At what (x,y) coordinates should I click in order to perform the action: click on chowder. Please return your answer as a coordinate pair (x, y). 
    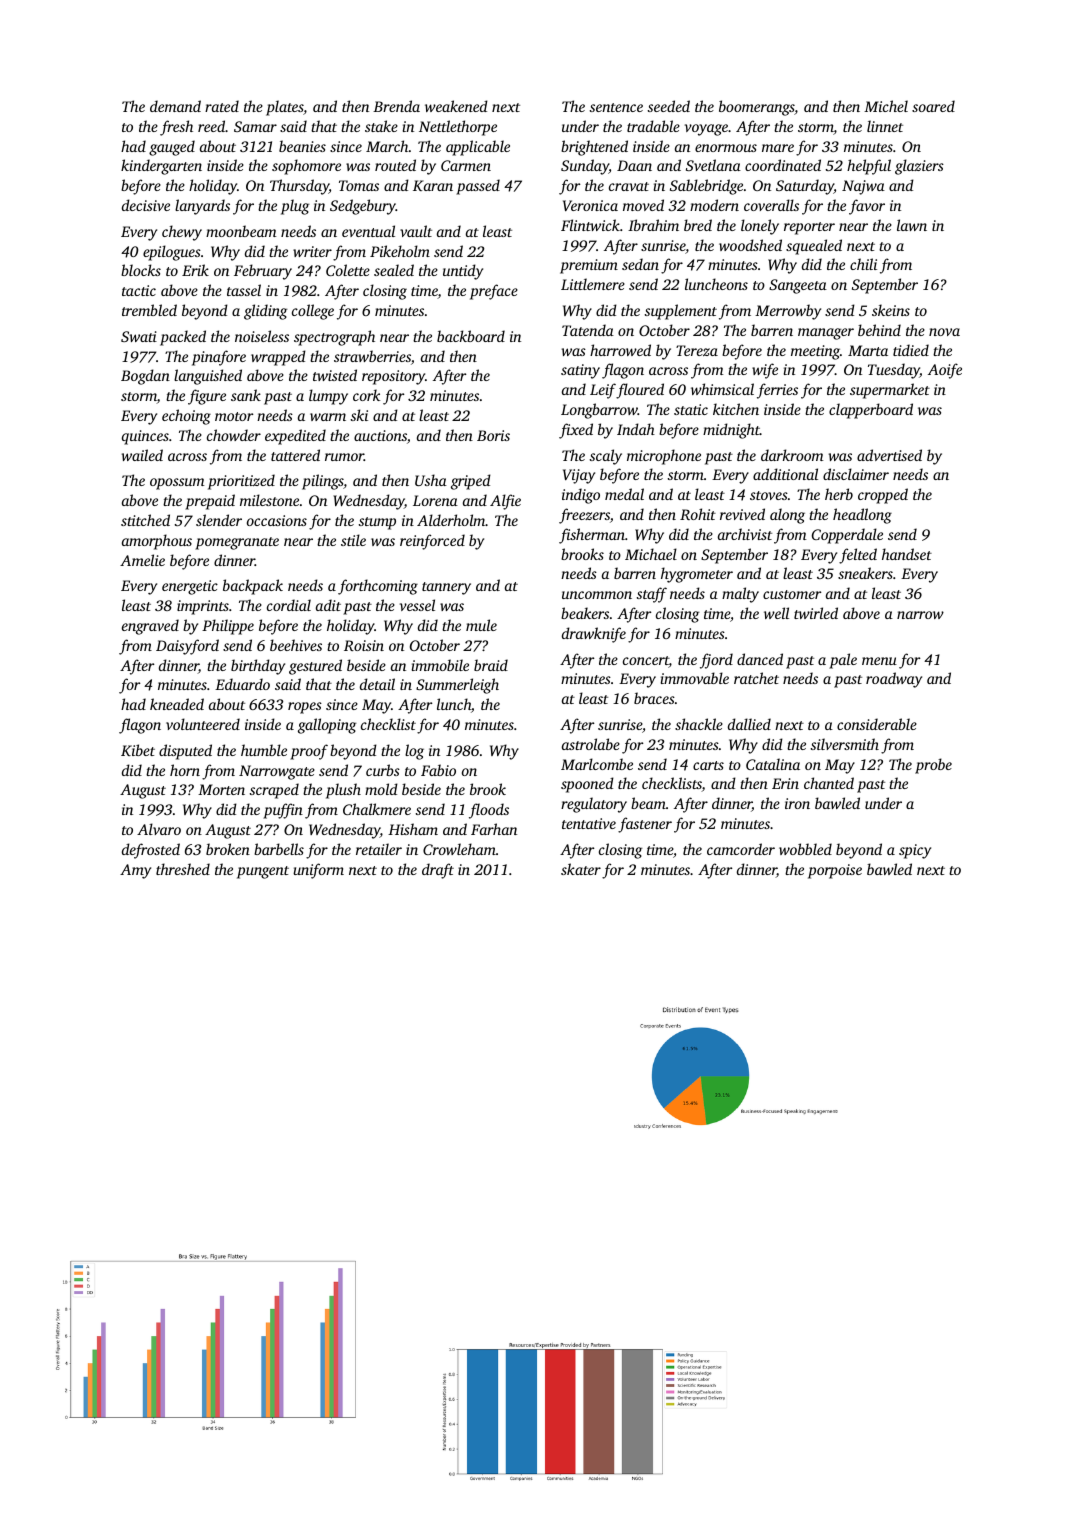
    Looking at the image, I should click on (234, 435).
